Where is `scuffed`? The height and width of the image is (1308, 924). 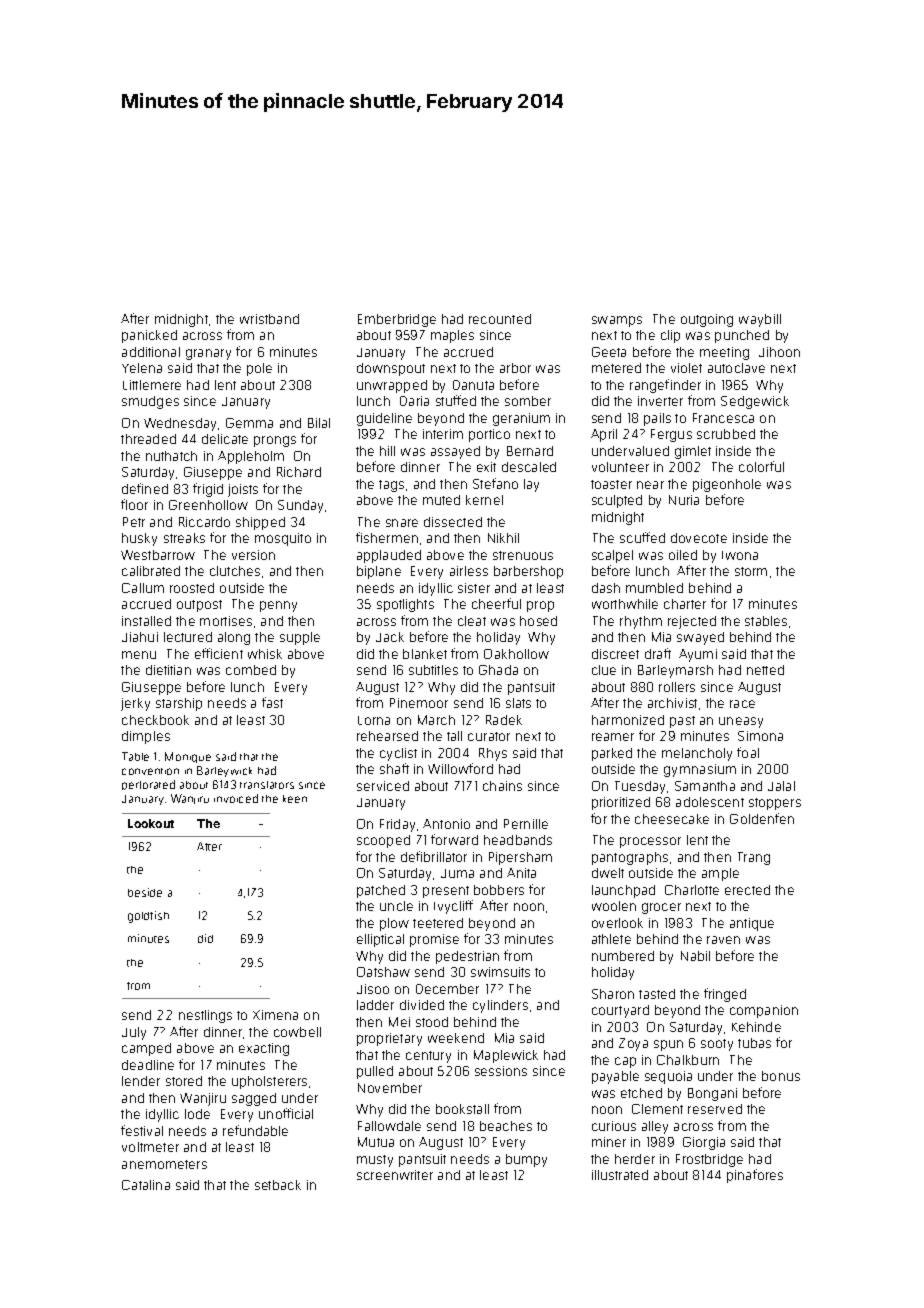 scuffed is located at coordinates (642, 537).
